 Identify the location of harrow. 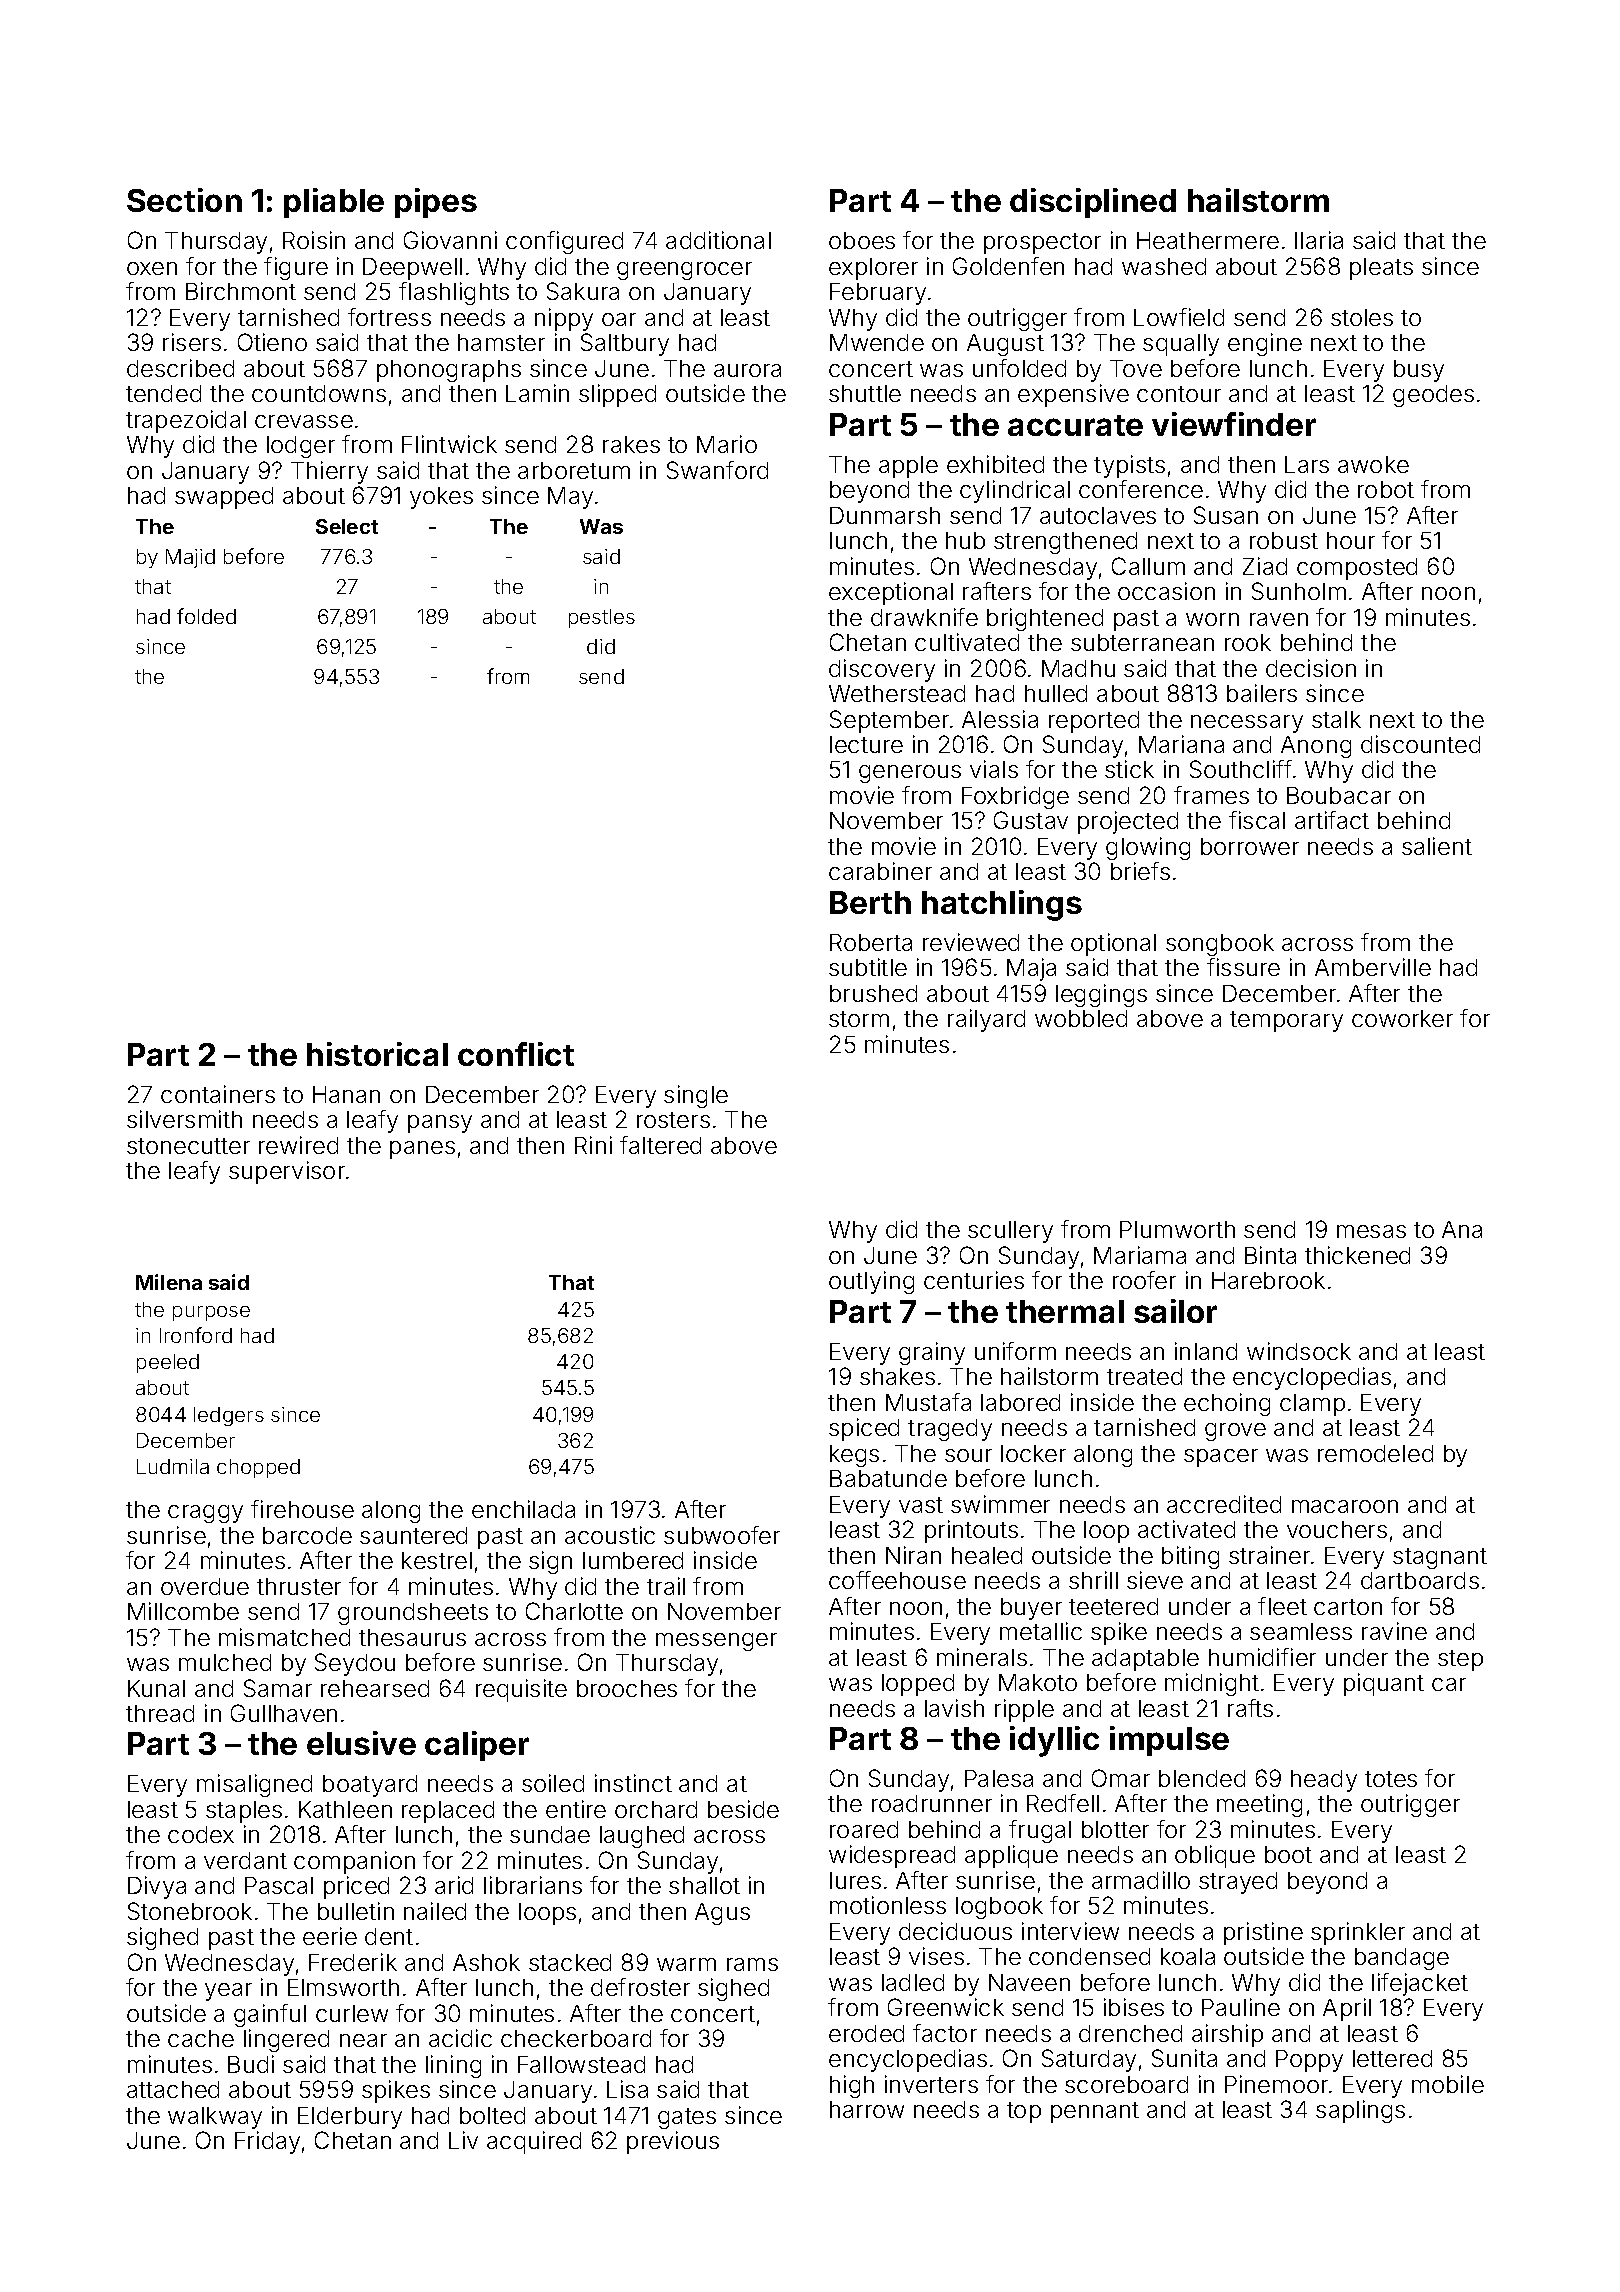
(867, 2109).
